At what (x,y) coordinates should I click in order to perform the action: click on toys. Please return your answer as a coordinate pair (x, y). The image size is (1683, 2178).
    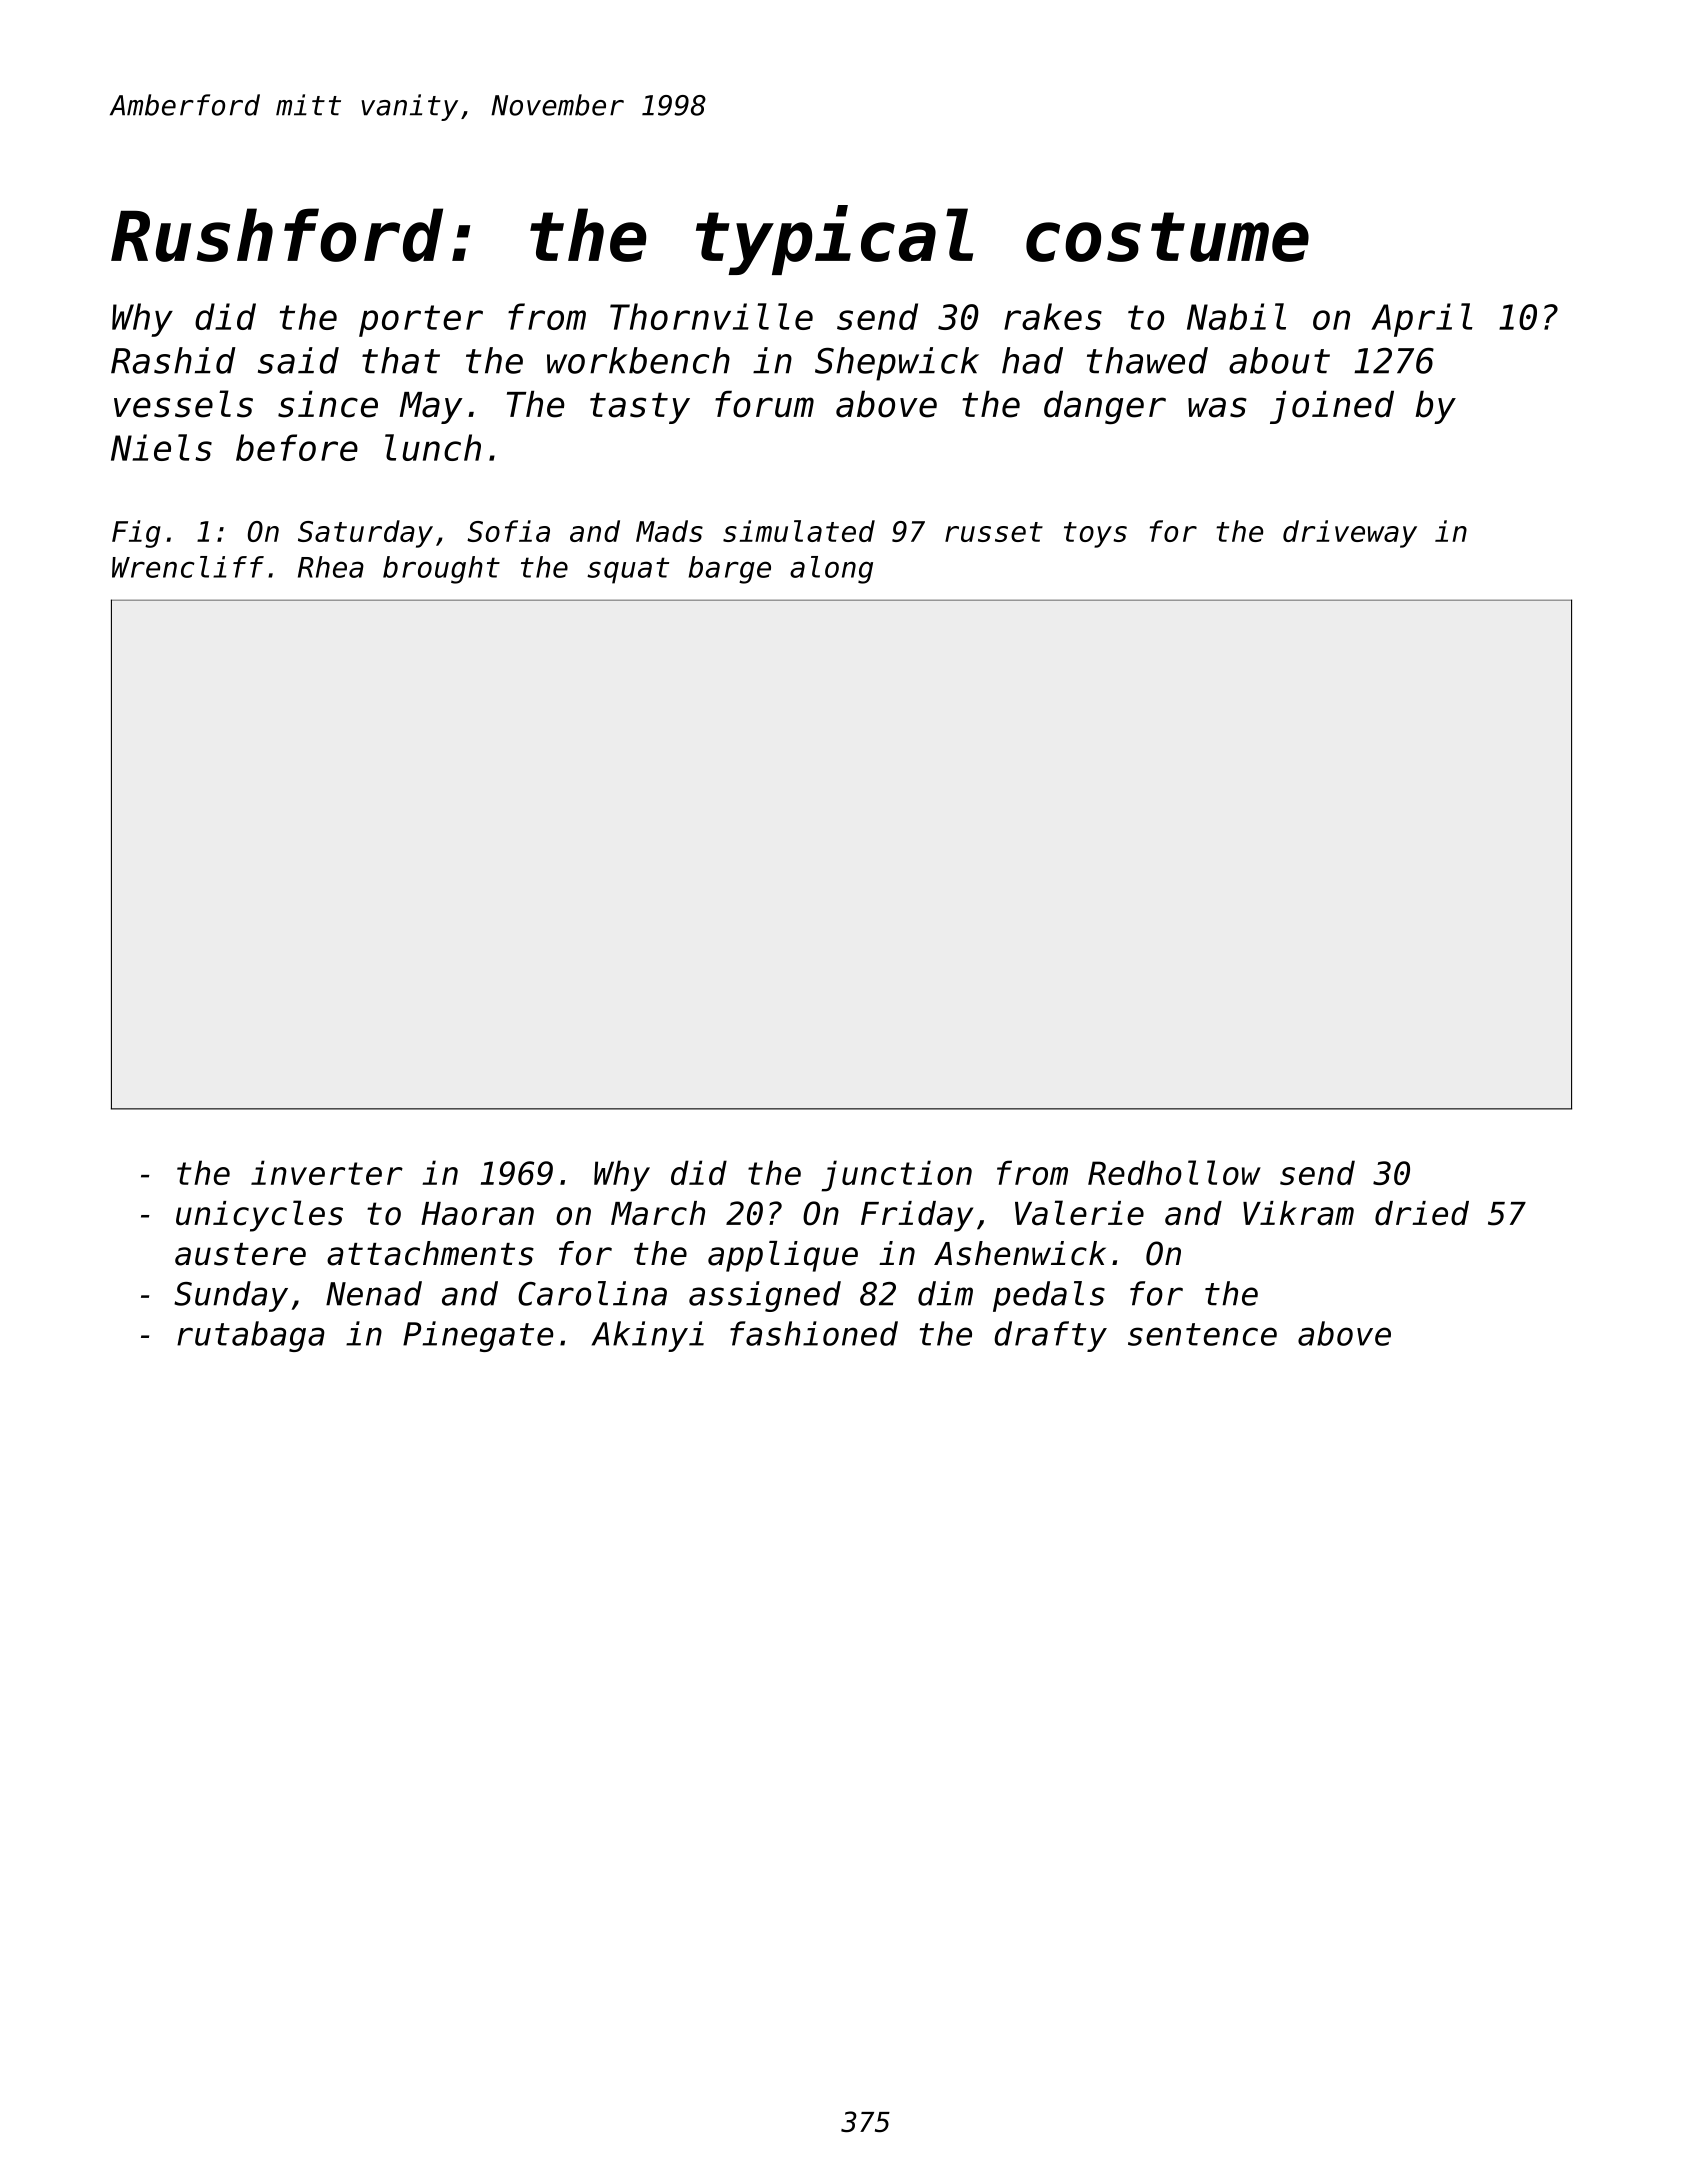
    Looking at the image, I should click on (1095, 535).
